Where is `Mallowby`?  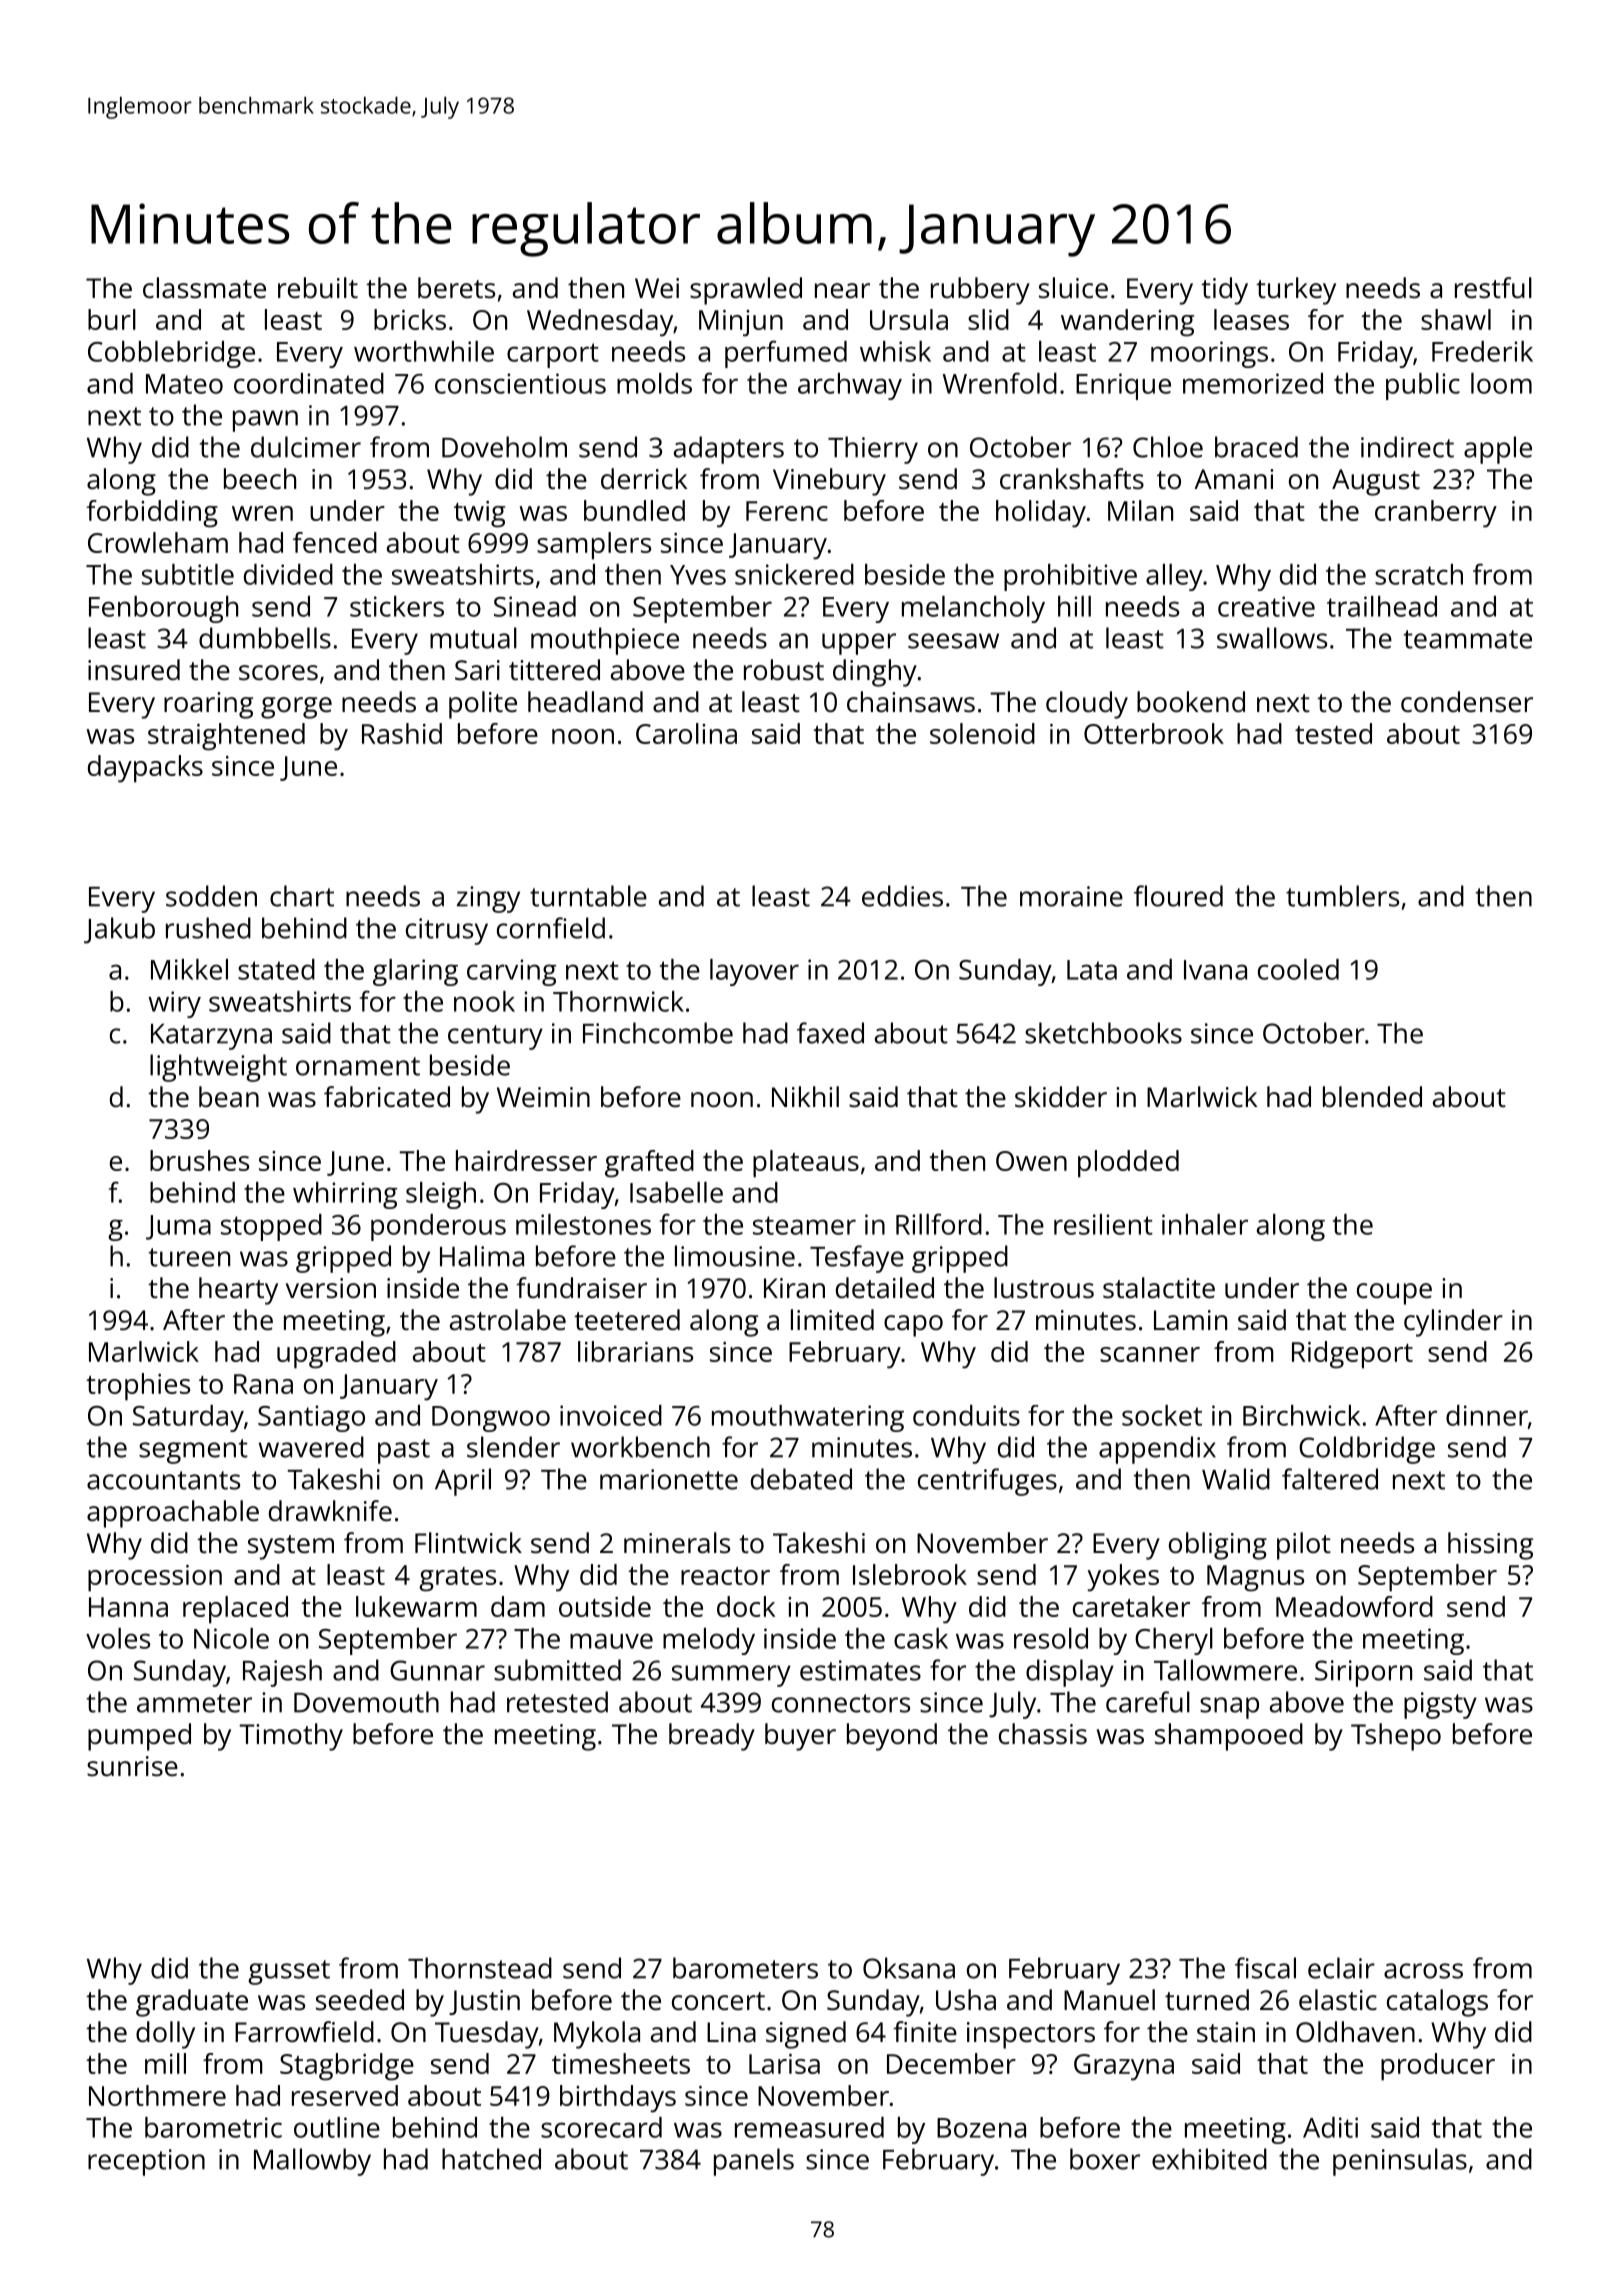 Mallowby is located at coordinates (312, 2162).
